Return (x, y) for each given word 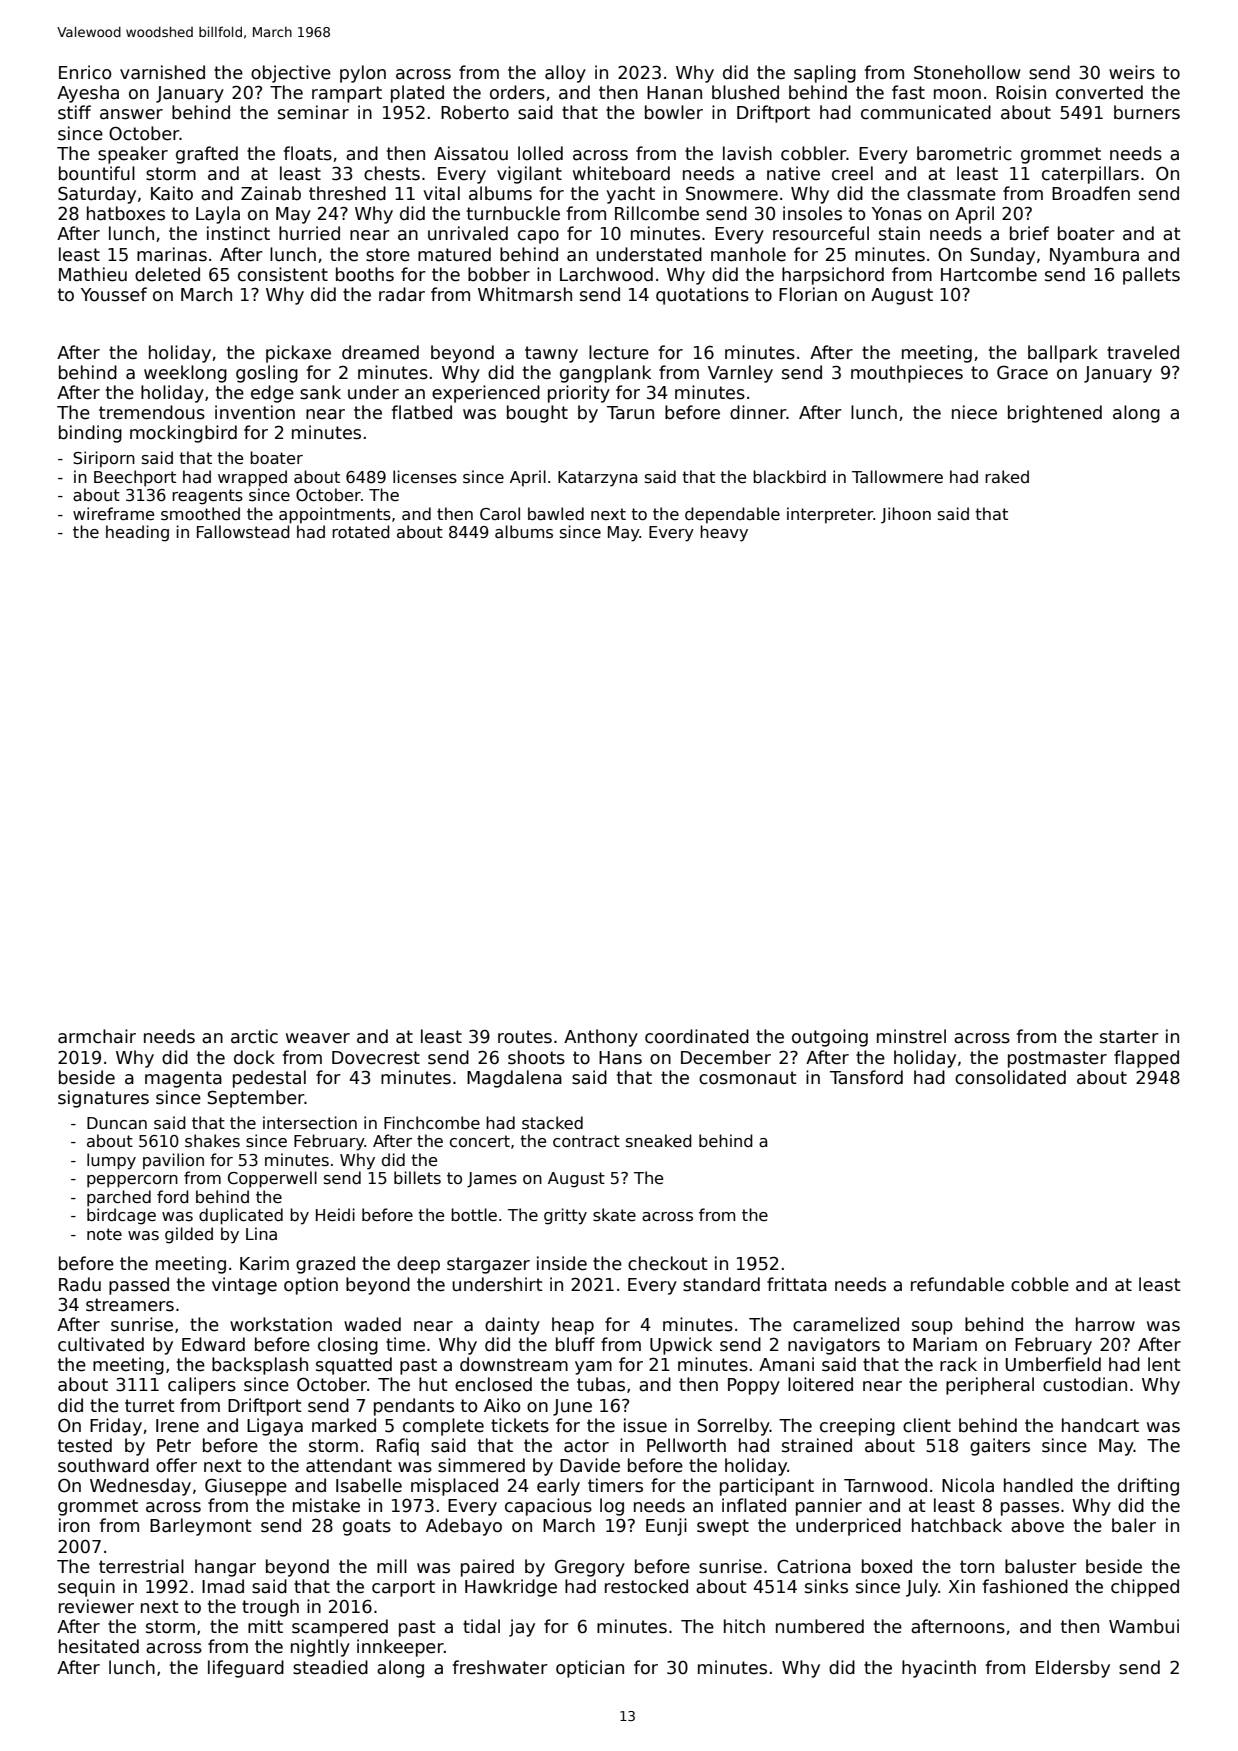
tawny (551, 354)
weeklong (185, 374)
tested (85, 1445)
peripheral (990, 1386)
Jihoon (906, 515)
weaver (318, 1038)
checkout (668, 1263)
